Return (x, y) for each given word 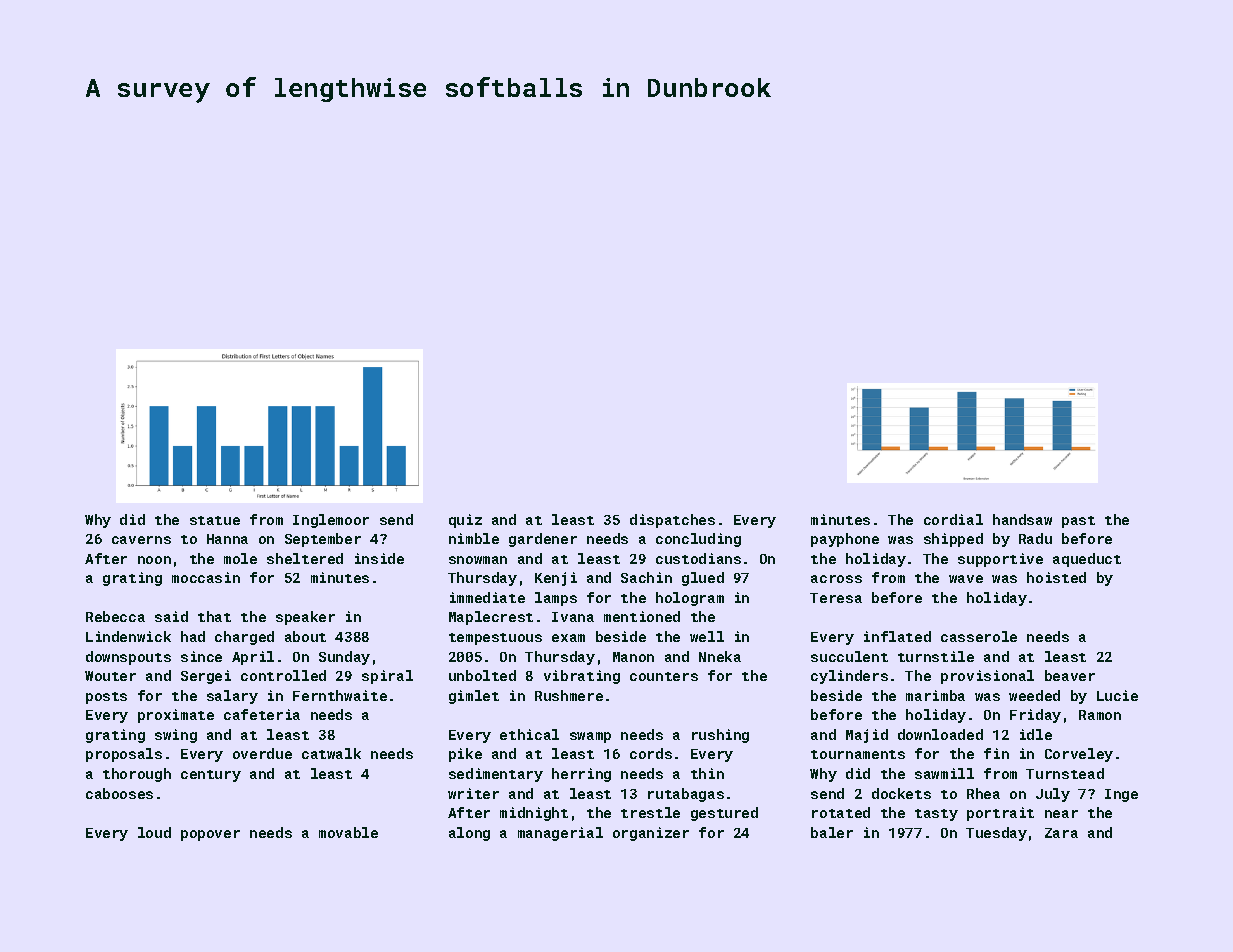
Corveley (1079, 755)
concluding (698, 540)
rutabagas (686, 795)
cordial (953, 519)
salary (232, 697)
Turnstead (1065, 773)
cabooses (119, 793)
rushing (720, 736)
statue (215, 520)
